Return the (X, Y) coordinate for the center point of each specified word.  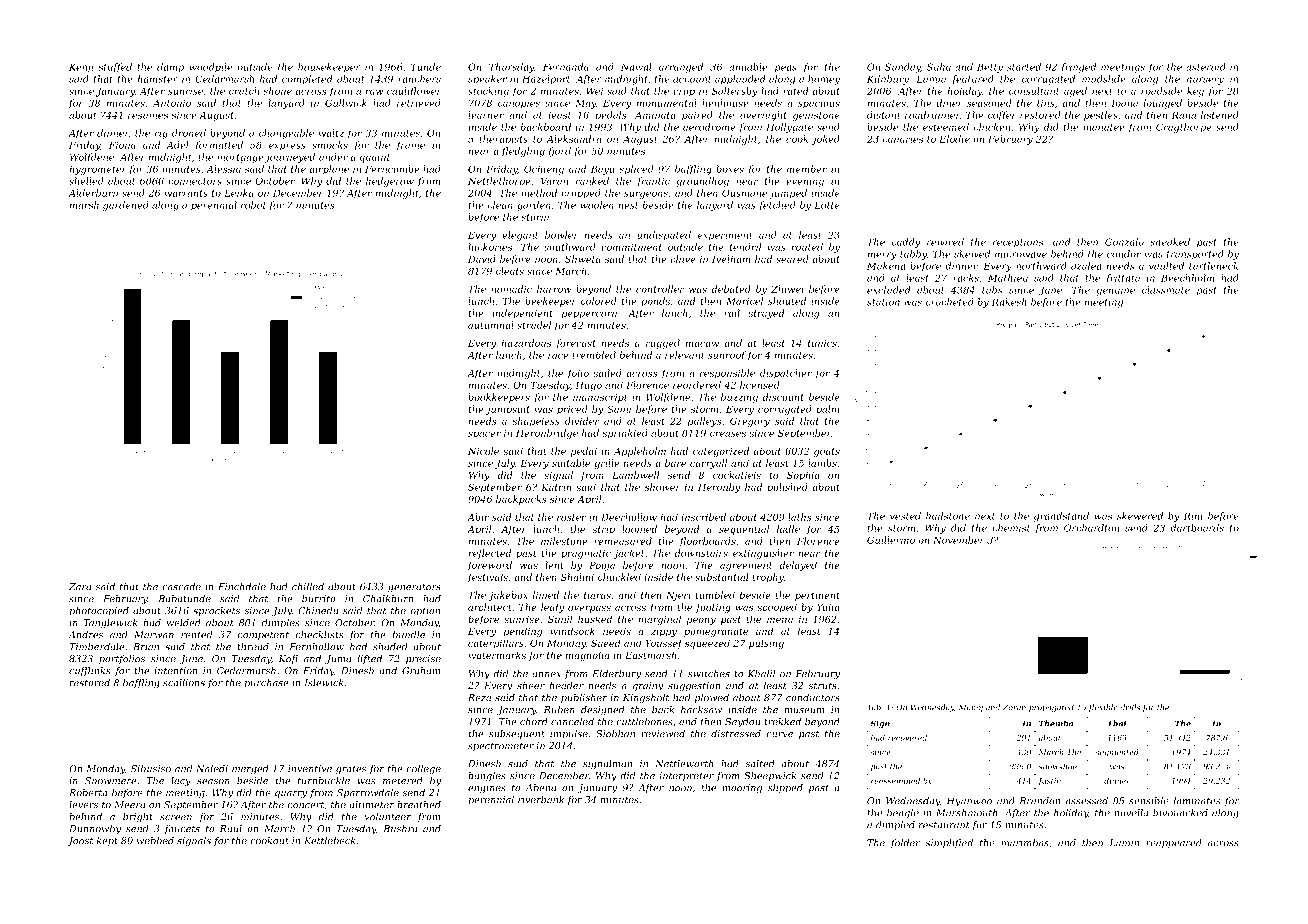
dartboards (1197, 528)
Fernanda (566, 67)
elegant (520, 236)
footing (713, 608)
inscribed (704, 517)
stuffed (115, 68)
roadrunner (932, 115)
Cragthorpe (1184, 128)
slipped (785, 788)
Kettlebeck (329, 841)
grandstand (1061, 517)
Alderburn (93, 193)
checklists (319, 635)
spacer (484, 435)
